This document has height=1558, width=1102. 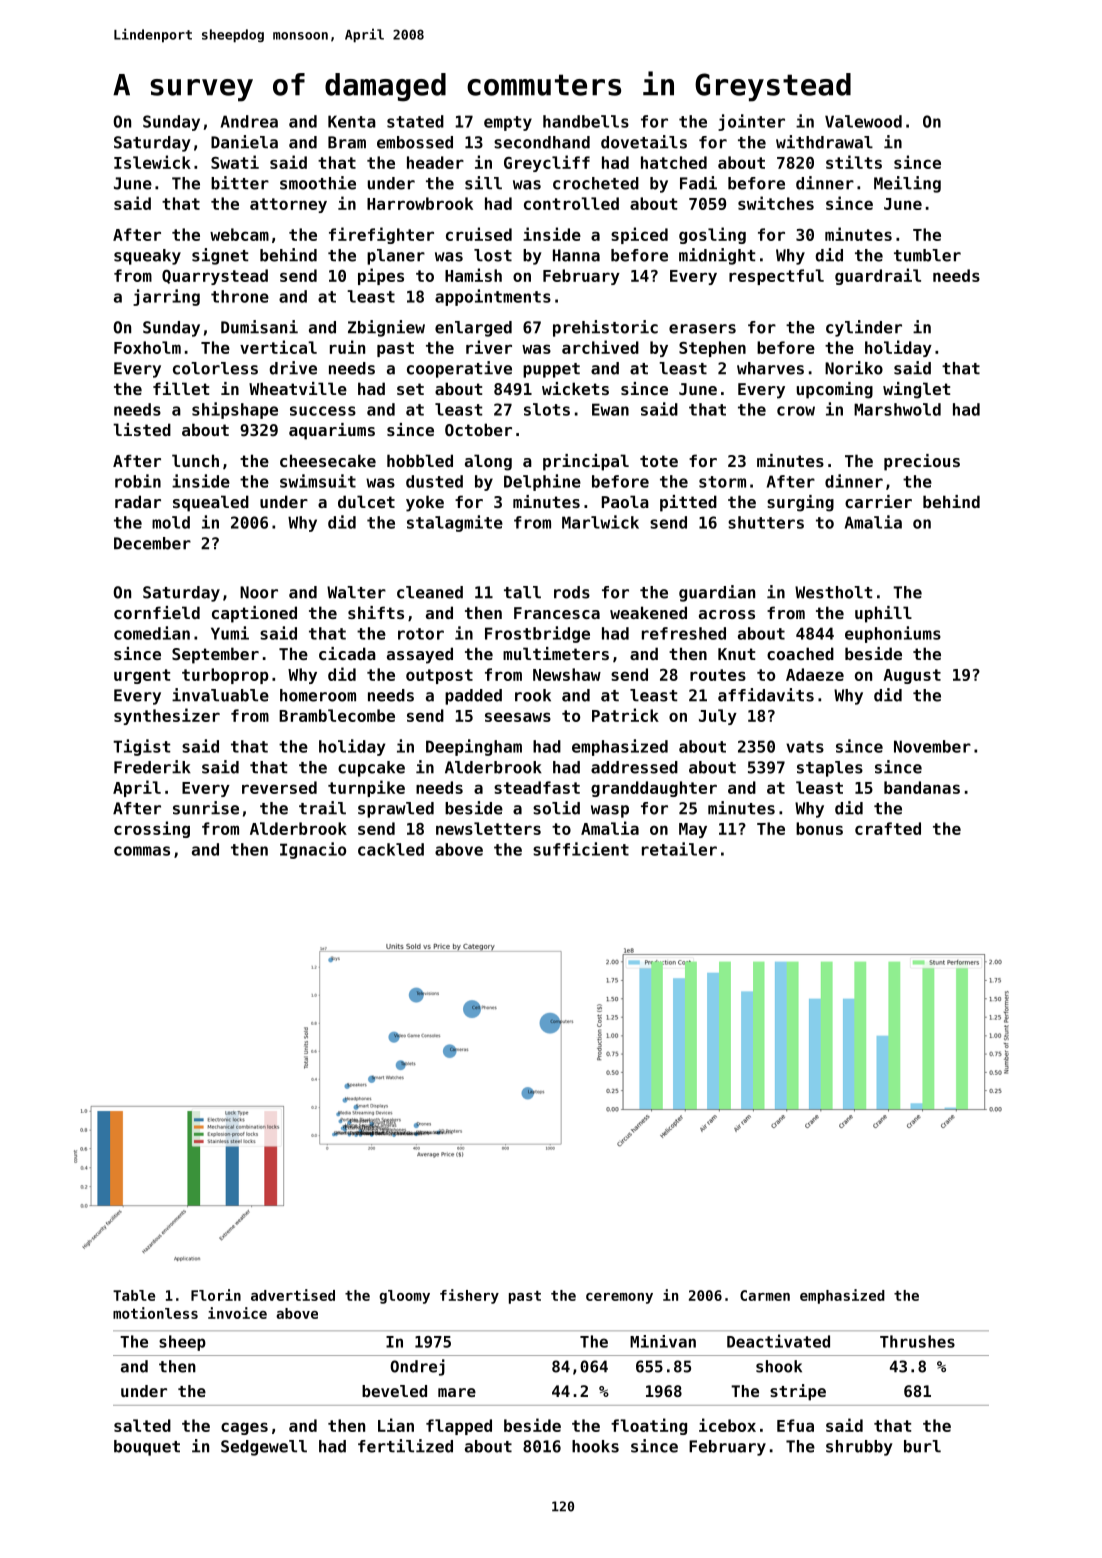 I want to click on Dumisani, so click(x=259, y=327).
